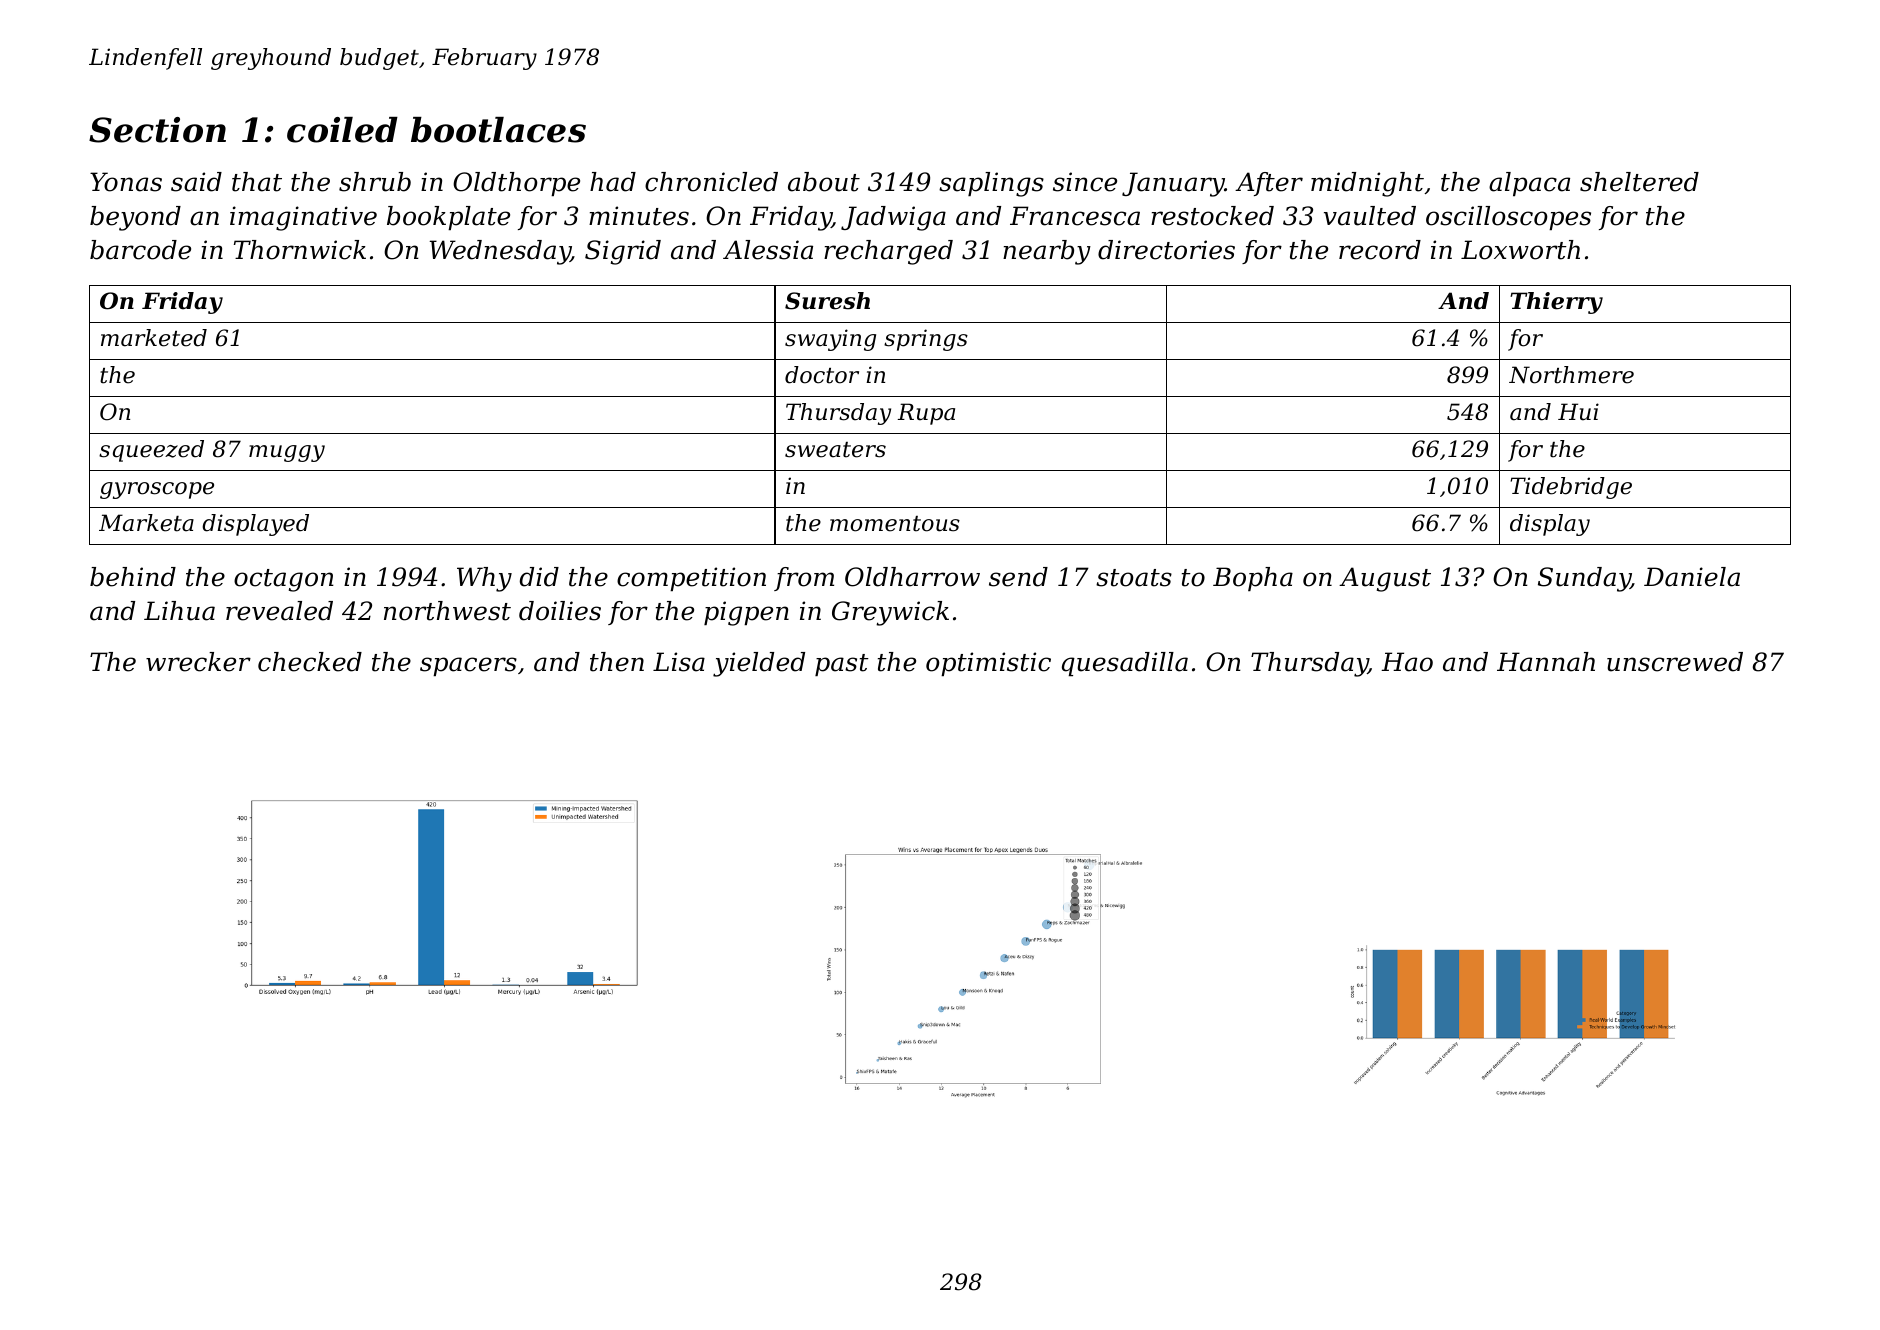  What do you see at coordinates (468, 666) in the screenshot?
I see `spacers` at bounding box center [468, 666].
